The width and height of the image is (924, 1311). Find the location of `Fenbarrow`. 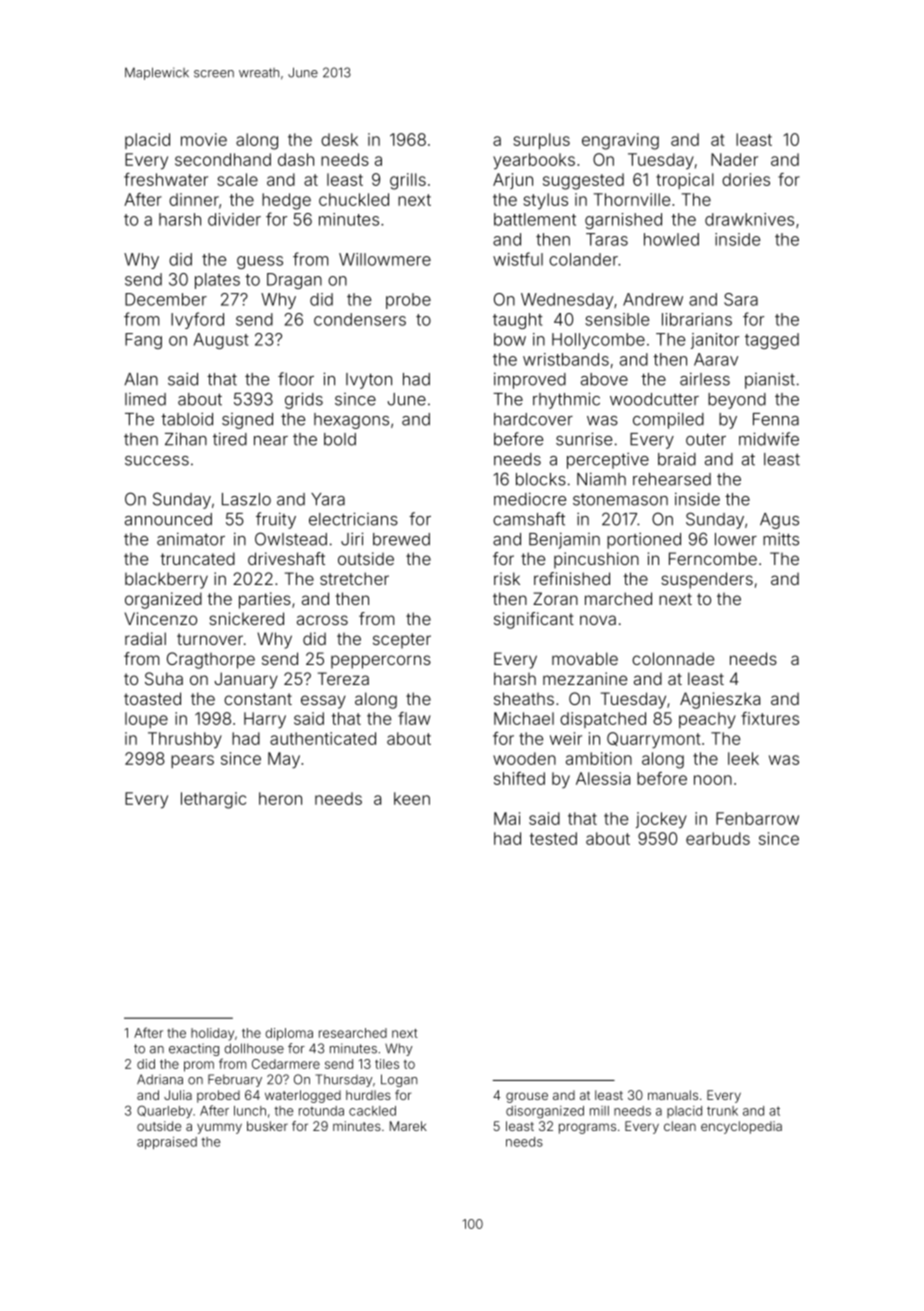

Fenbarrow is located at coordinates (757, 818).
